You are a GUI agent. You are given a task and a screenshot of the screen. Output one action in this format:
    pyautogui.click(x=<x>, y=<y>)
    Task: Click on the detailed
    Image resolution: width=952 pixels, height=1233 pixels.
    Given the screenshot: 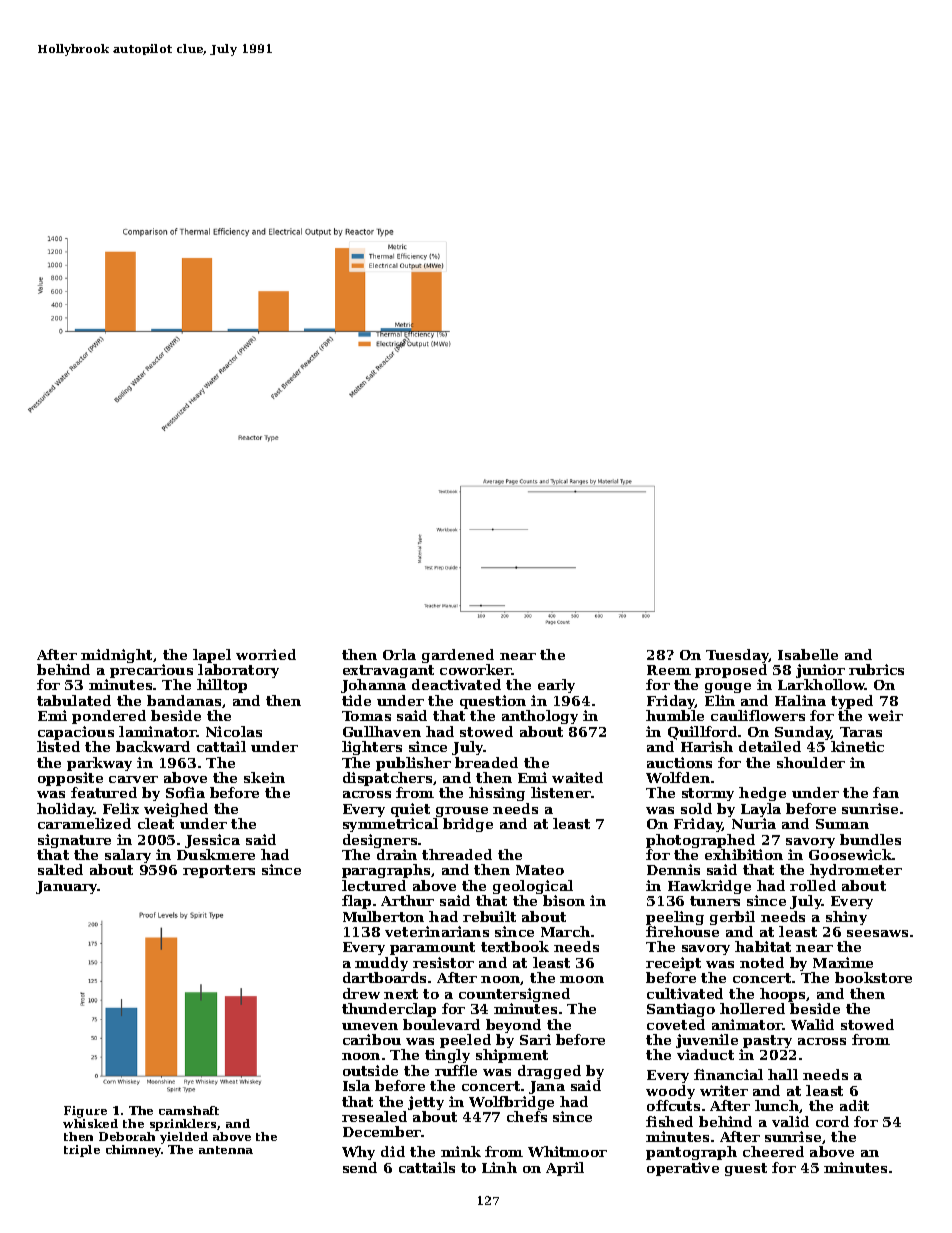 What is the action you would take?
    pyautogui.click(x=770, y=746)
